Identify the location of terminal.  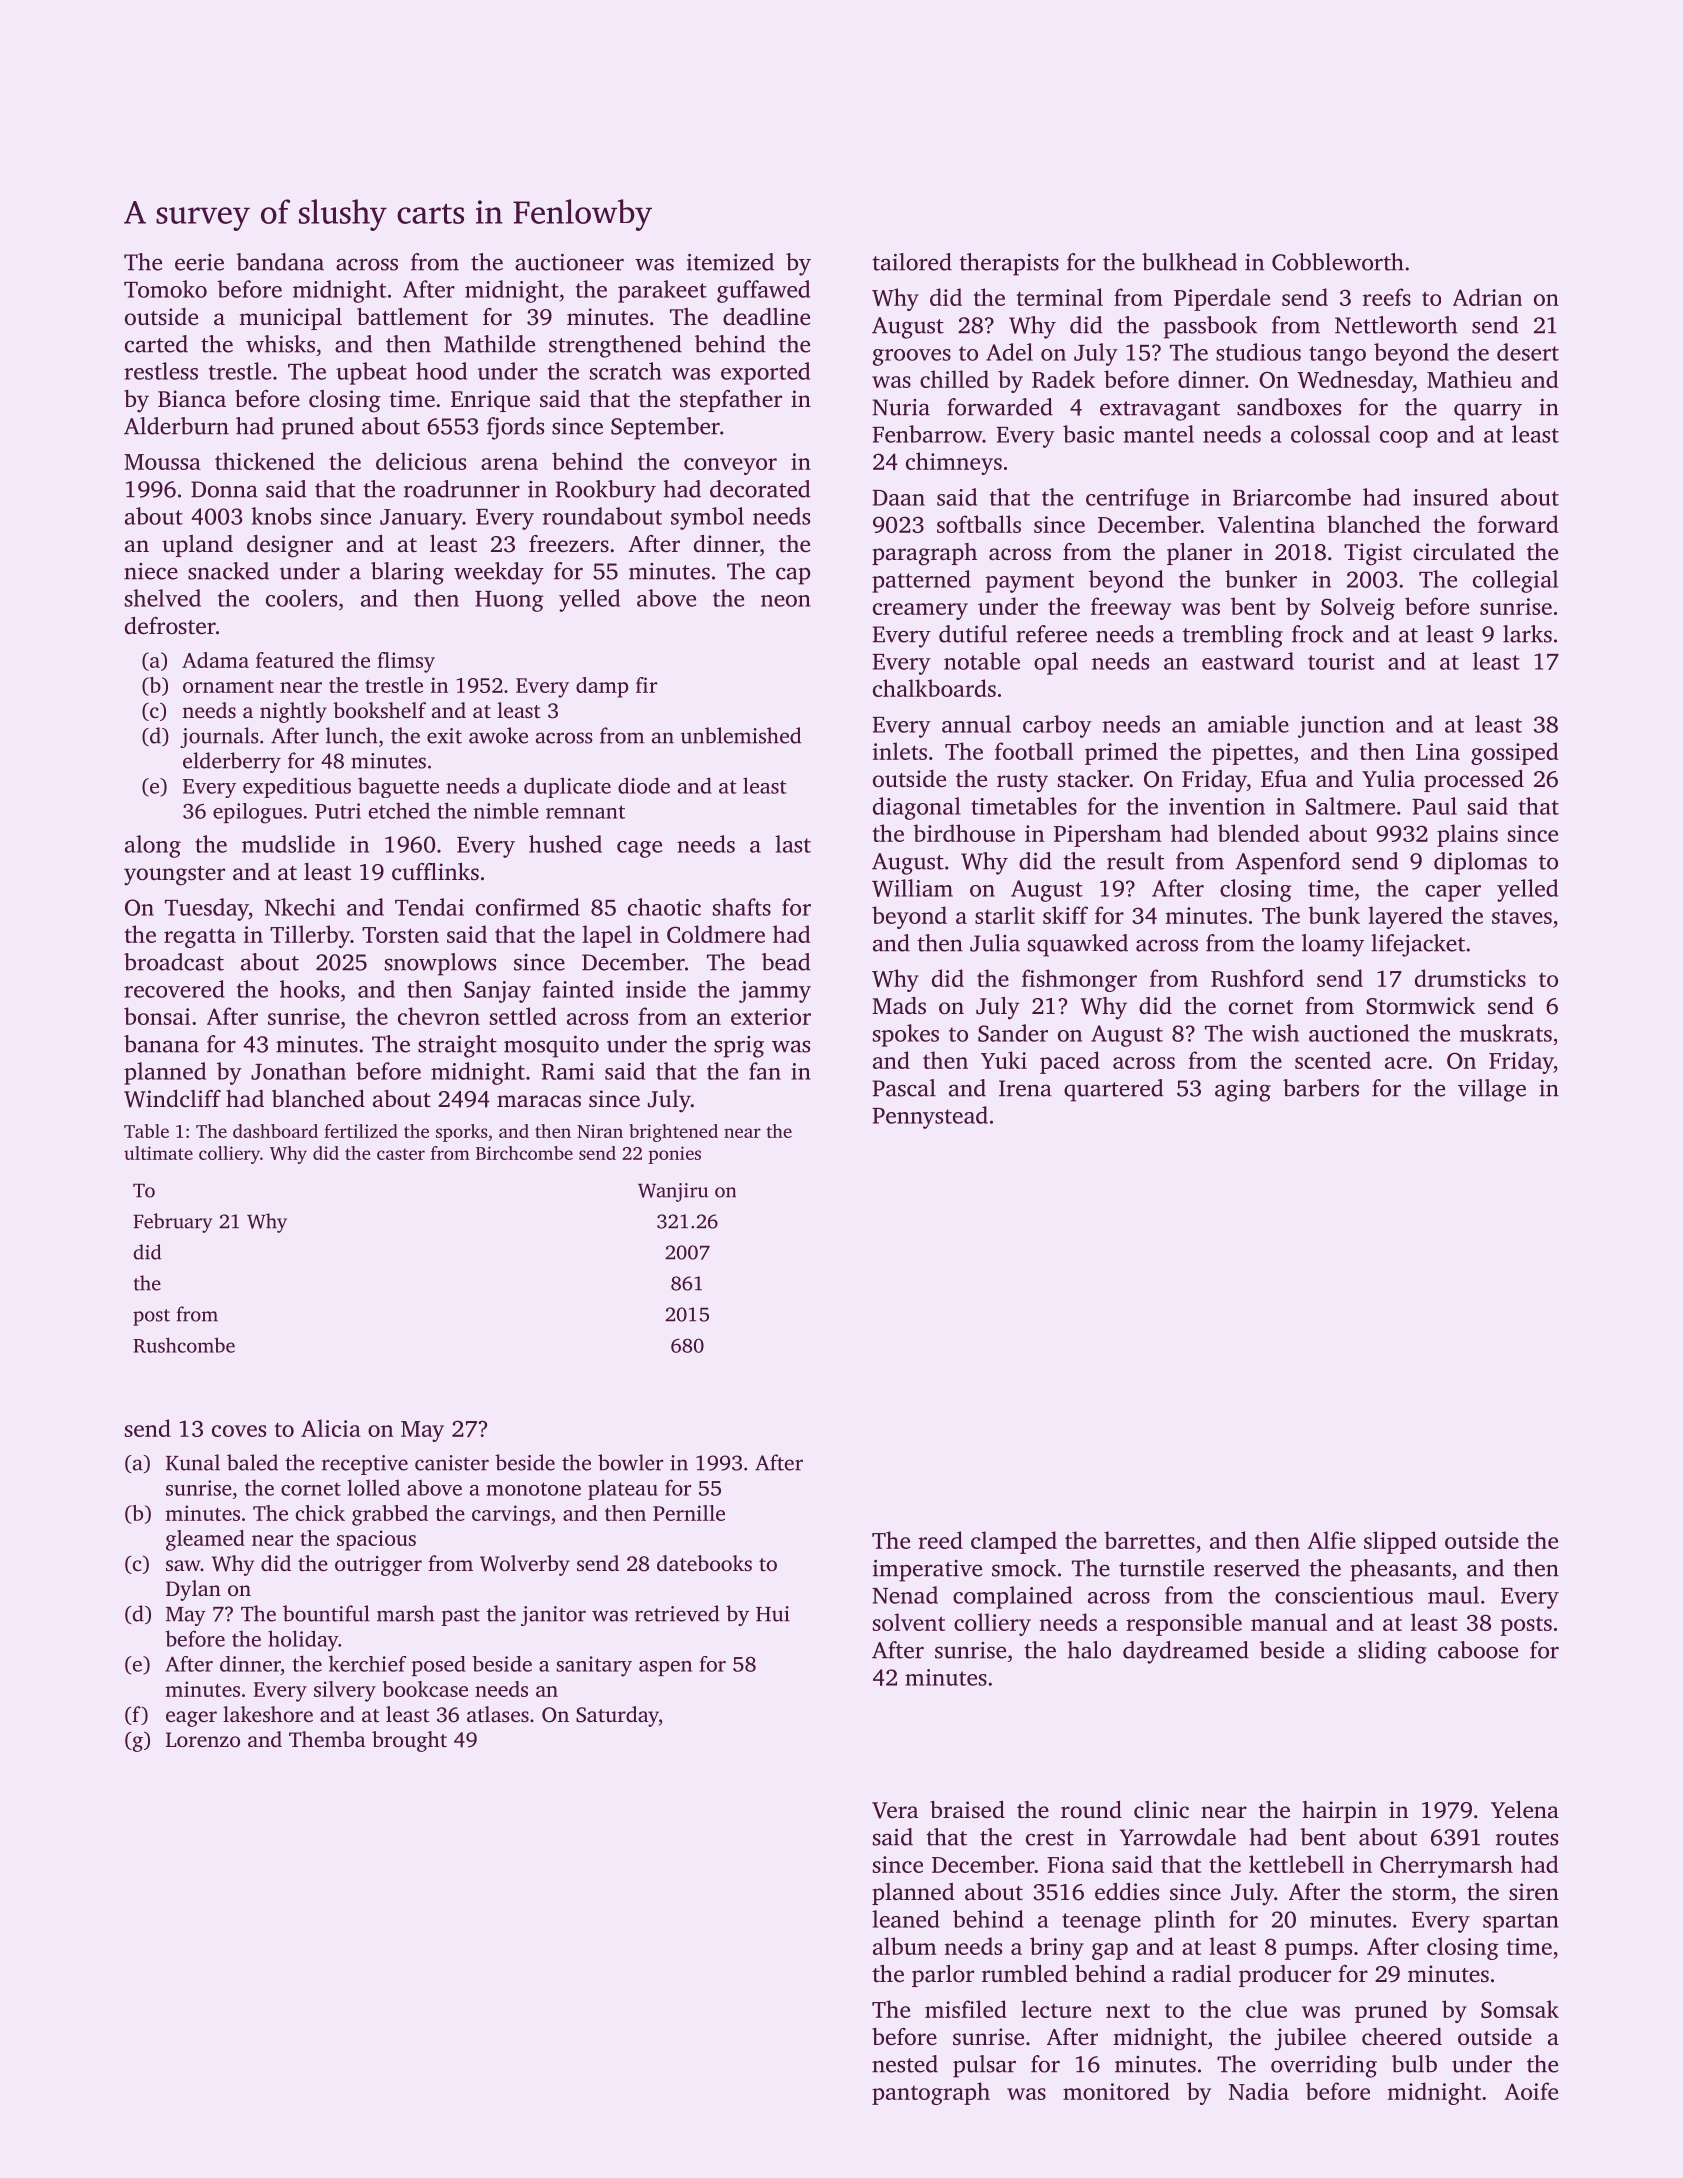
(1060, 297).
